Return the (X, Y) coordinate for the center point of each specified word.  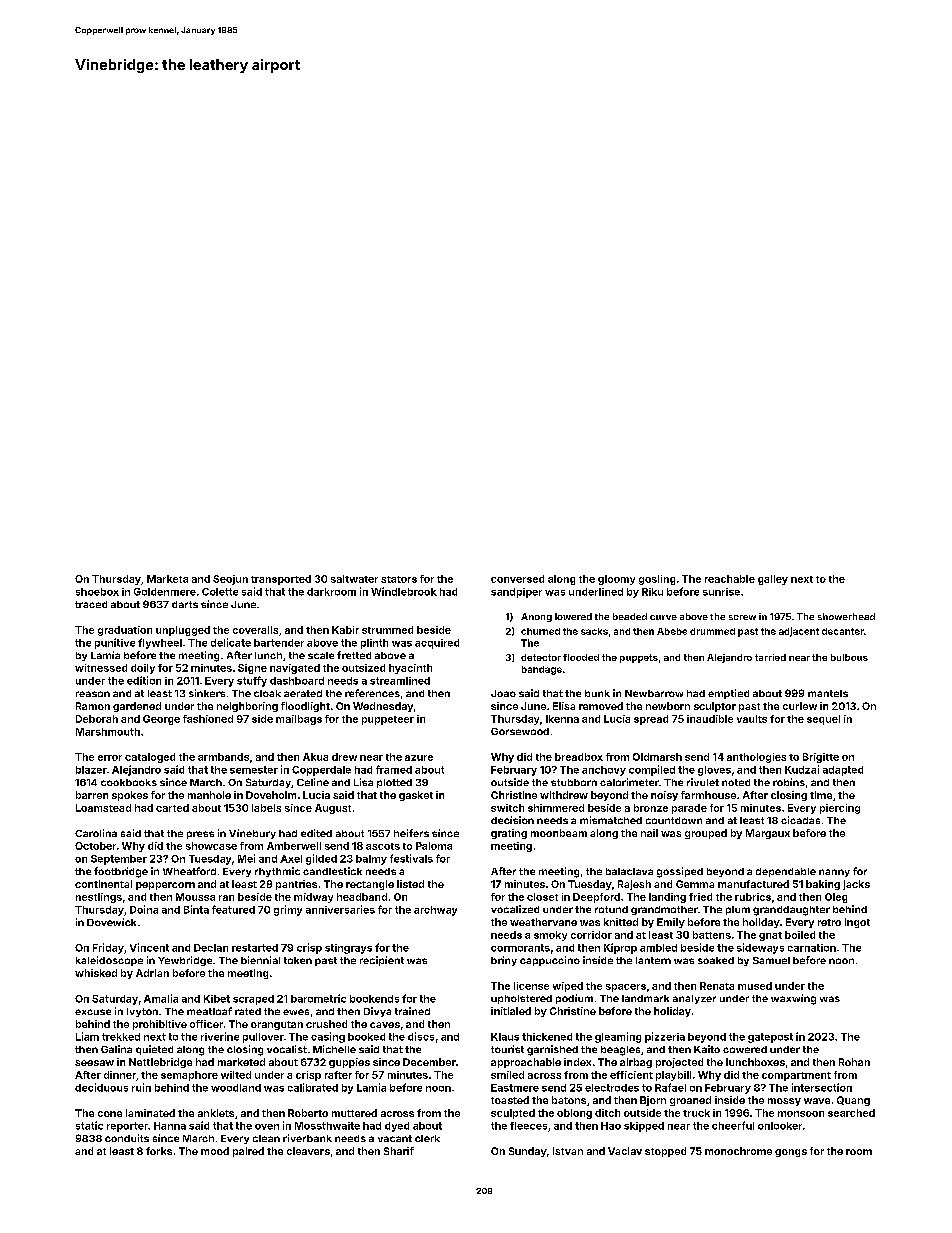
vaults (752, 719)
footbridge (121, 872)
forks (159, 1151)
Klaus (505, 1037)
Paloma (434, 846)
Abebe (672, 631)
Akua (315, 757)
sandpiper (516, 593)
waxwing (793, 999)
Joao (503, 693)
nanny (834, 873)
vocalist (287, 1049)
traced (91, 604)
